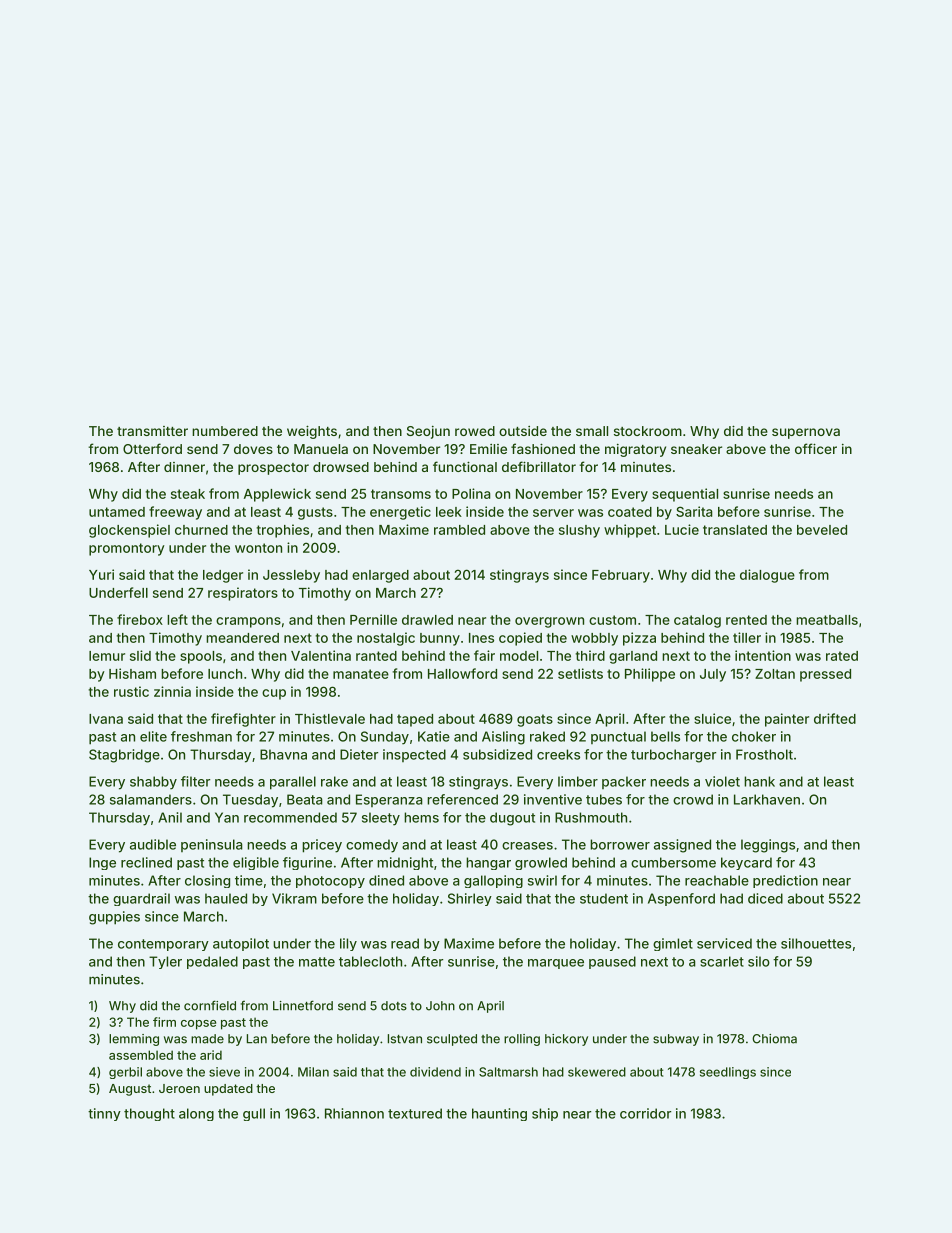 This document has width=952, height=1233. Describe the element at coordinates (370, 961) in the document. I see `tablecloth` at that location.
